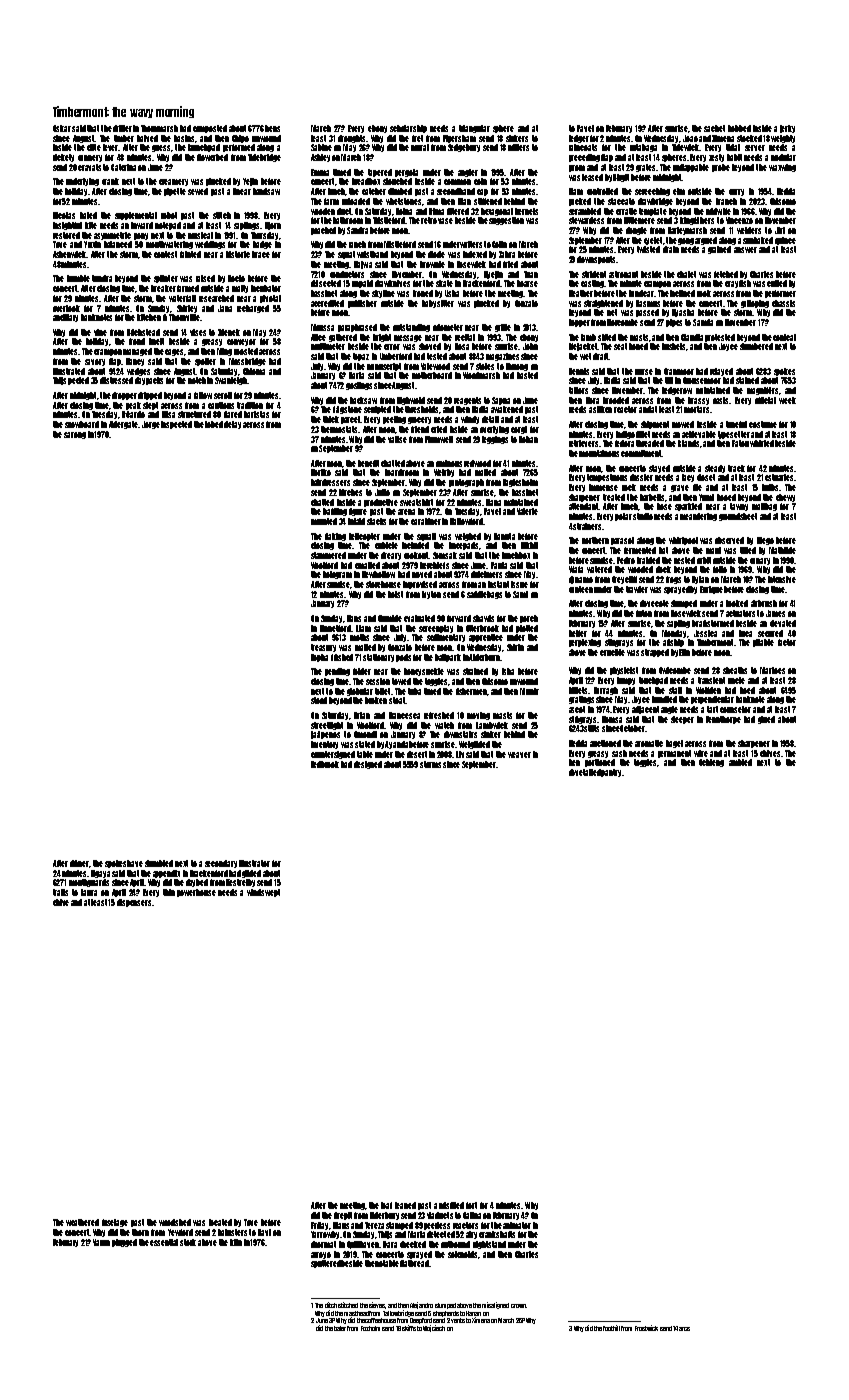 This image has height=1400, width=849. What do you see at coordinates (503, 328) in the image?
I see `grille` at bounding box center [503, 328].
